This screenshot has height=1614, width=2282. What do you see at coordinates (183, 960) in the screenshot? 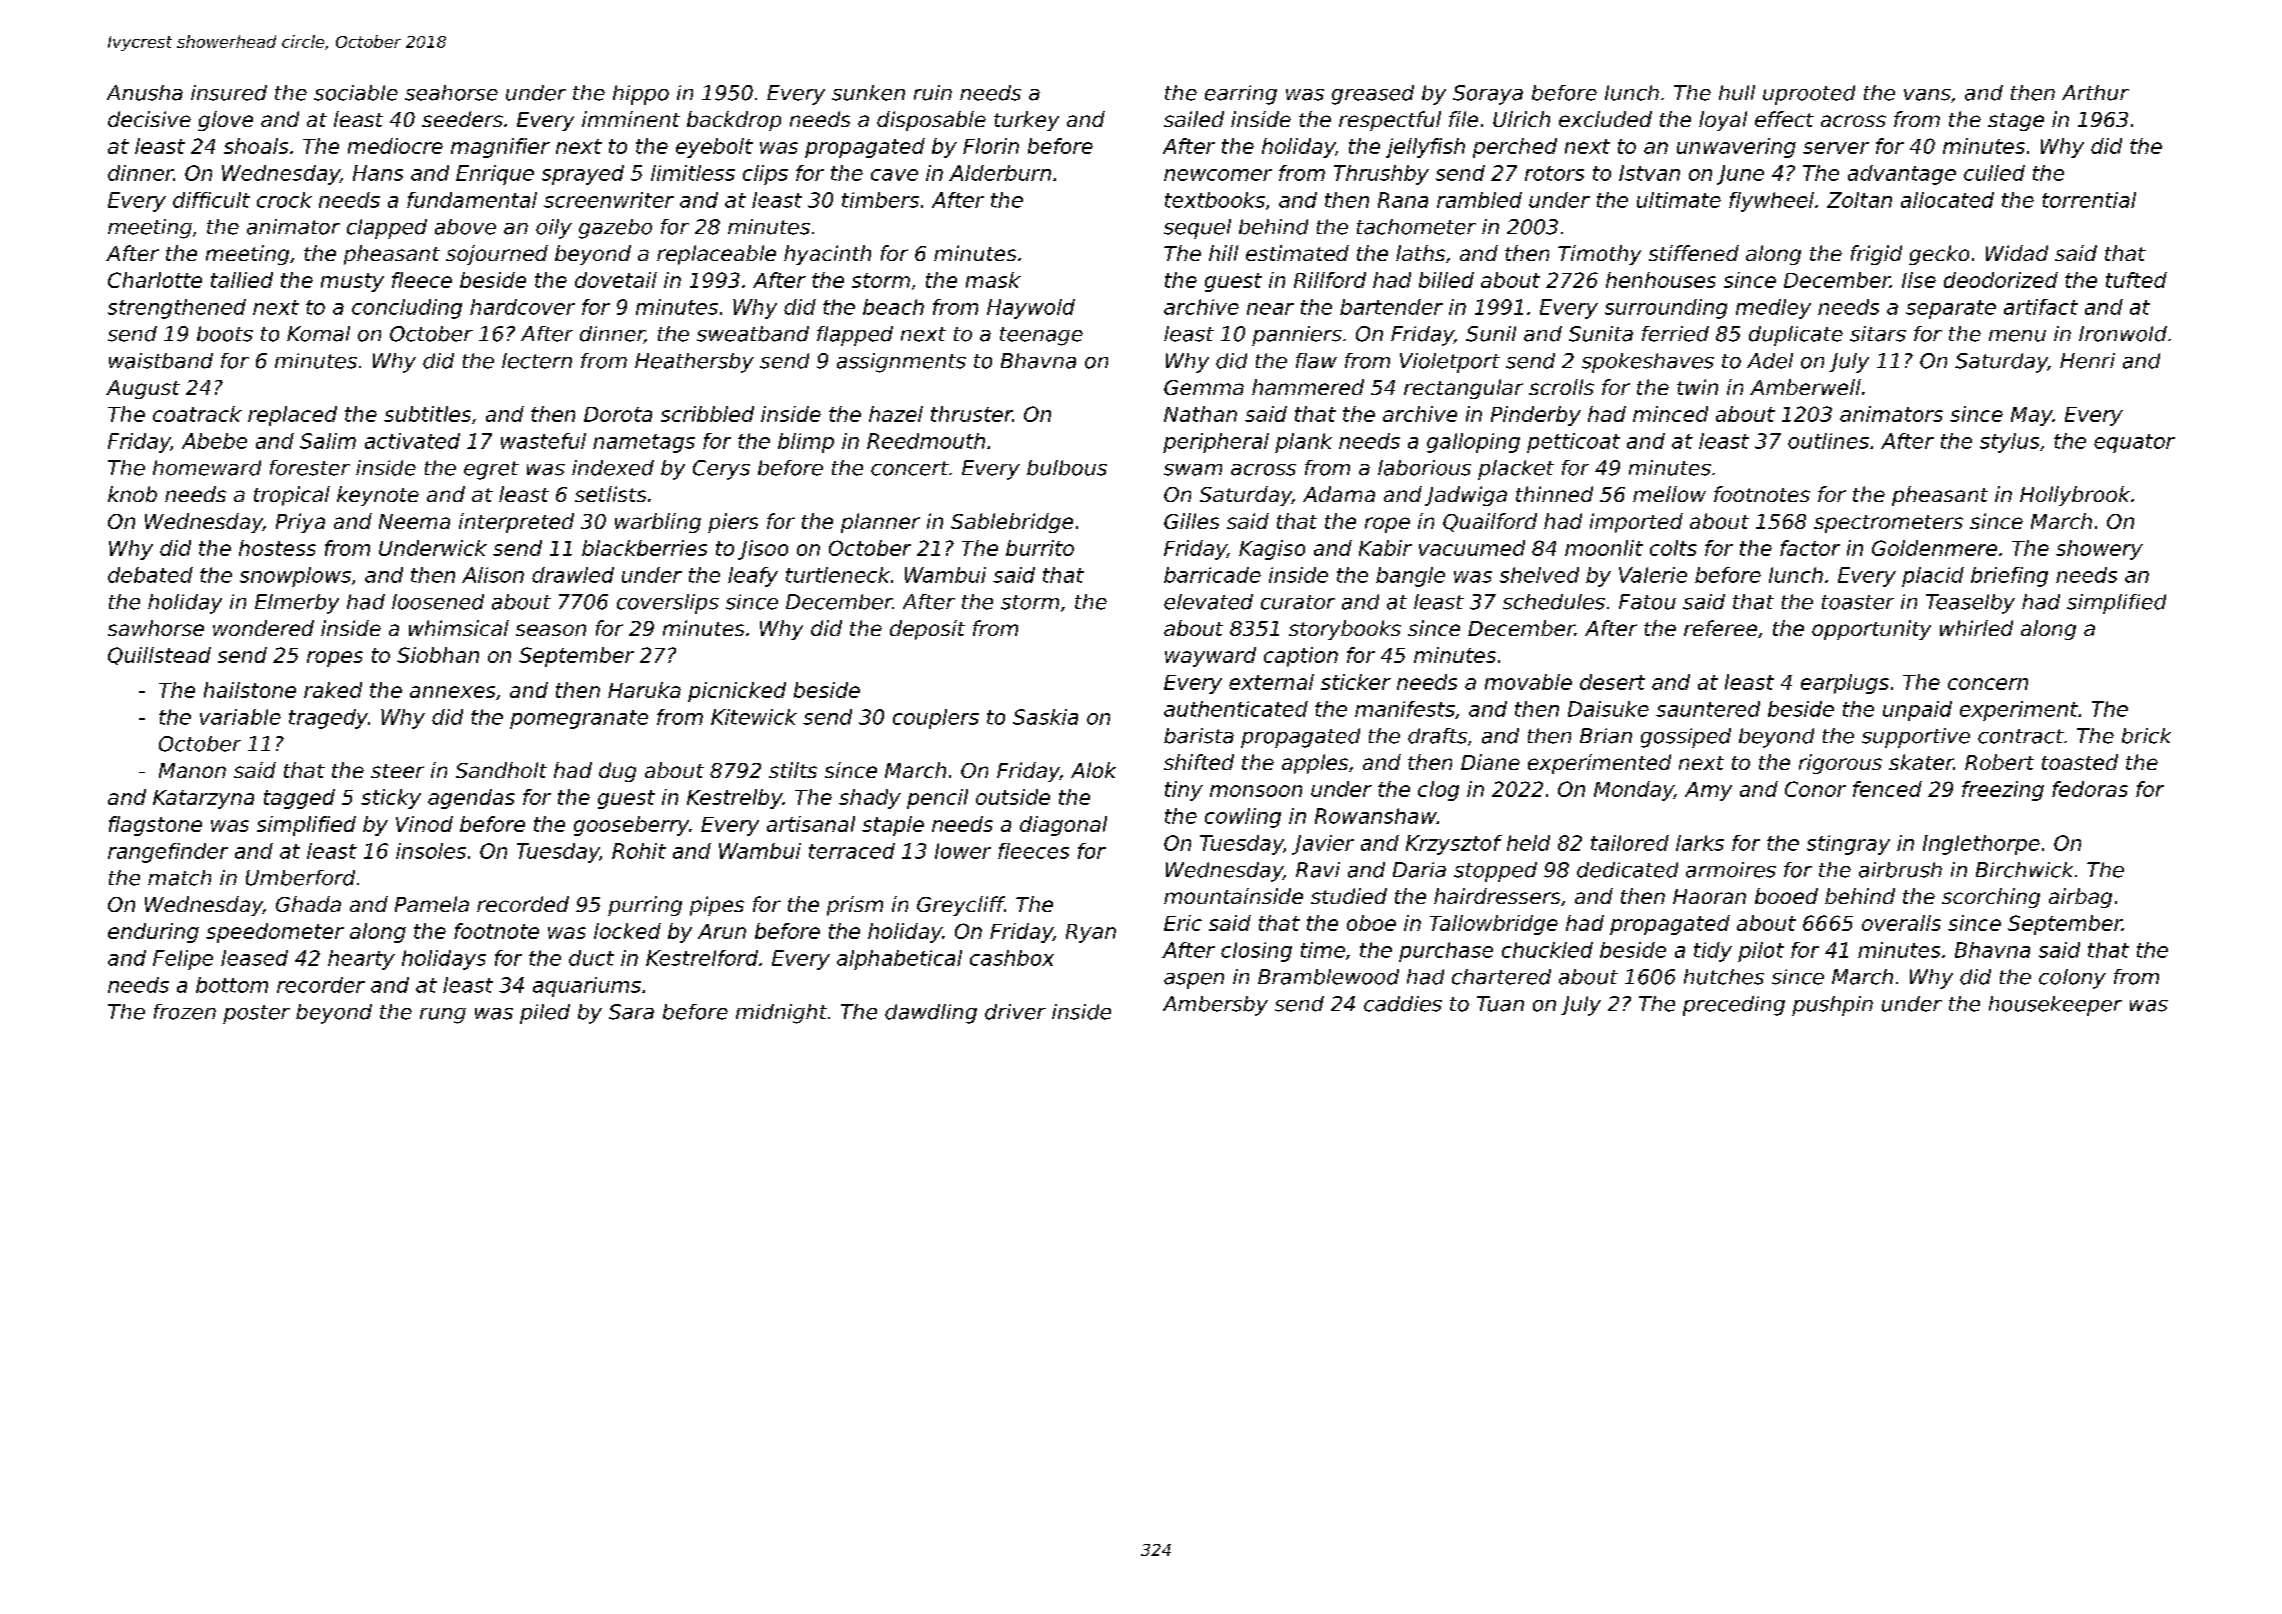
I see `Felipe` at bounding box center [183, 960].
